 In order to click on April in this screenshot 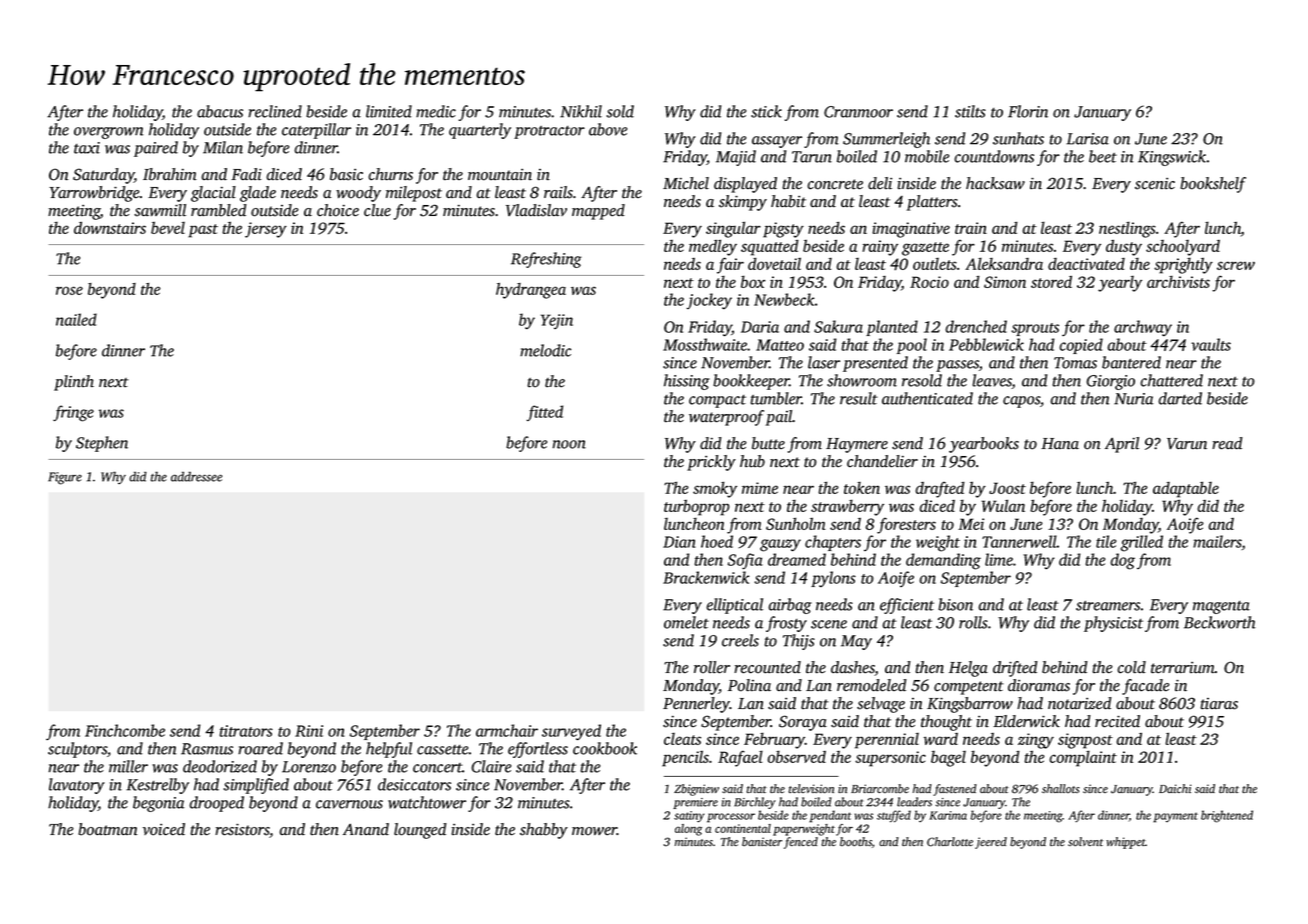, I will do `click(1122, 445)`.
